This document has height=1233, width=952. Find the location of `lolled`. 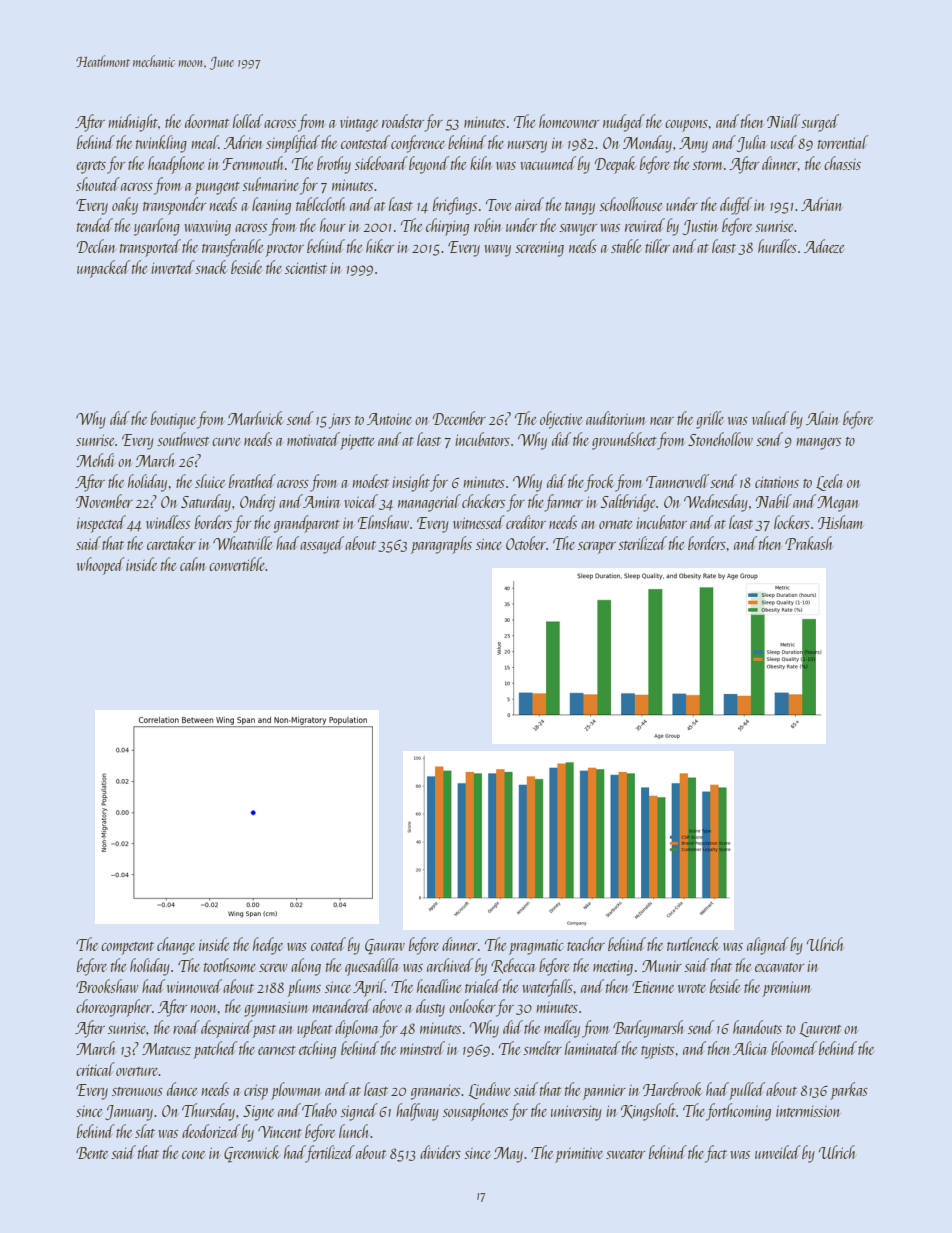

lolled is located at coordinates (248, 121).
